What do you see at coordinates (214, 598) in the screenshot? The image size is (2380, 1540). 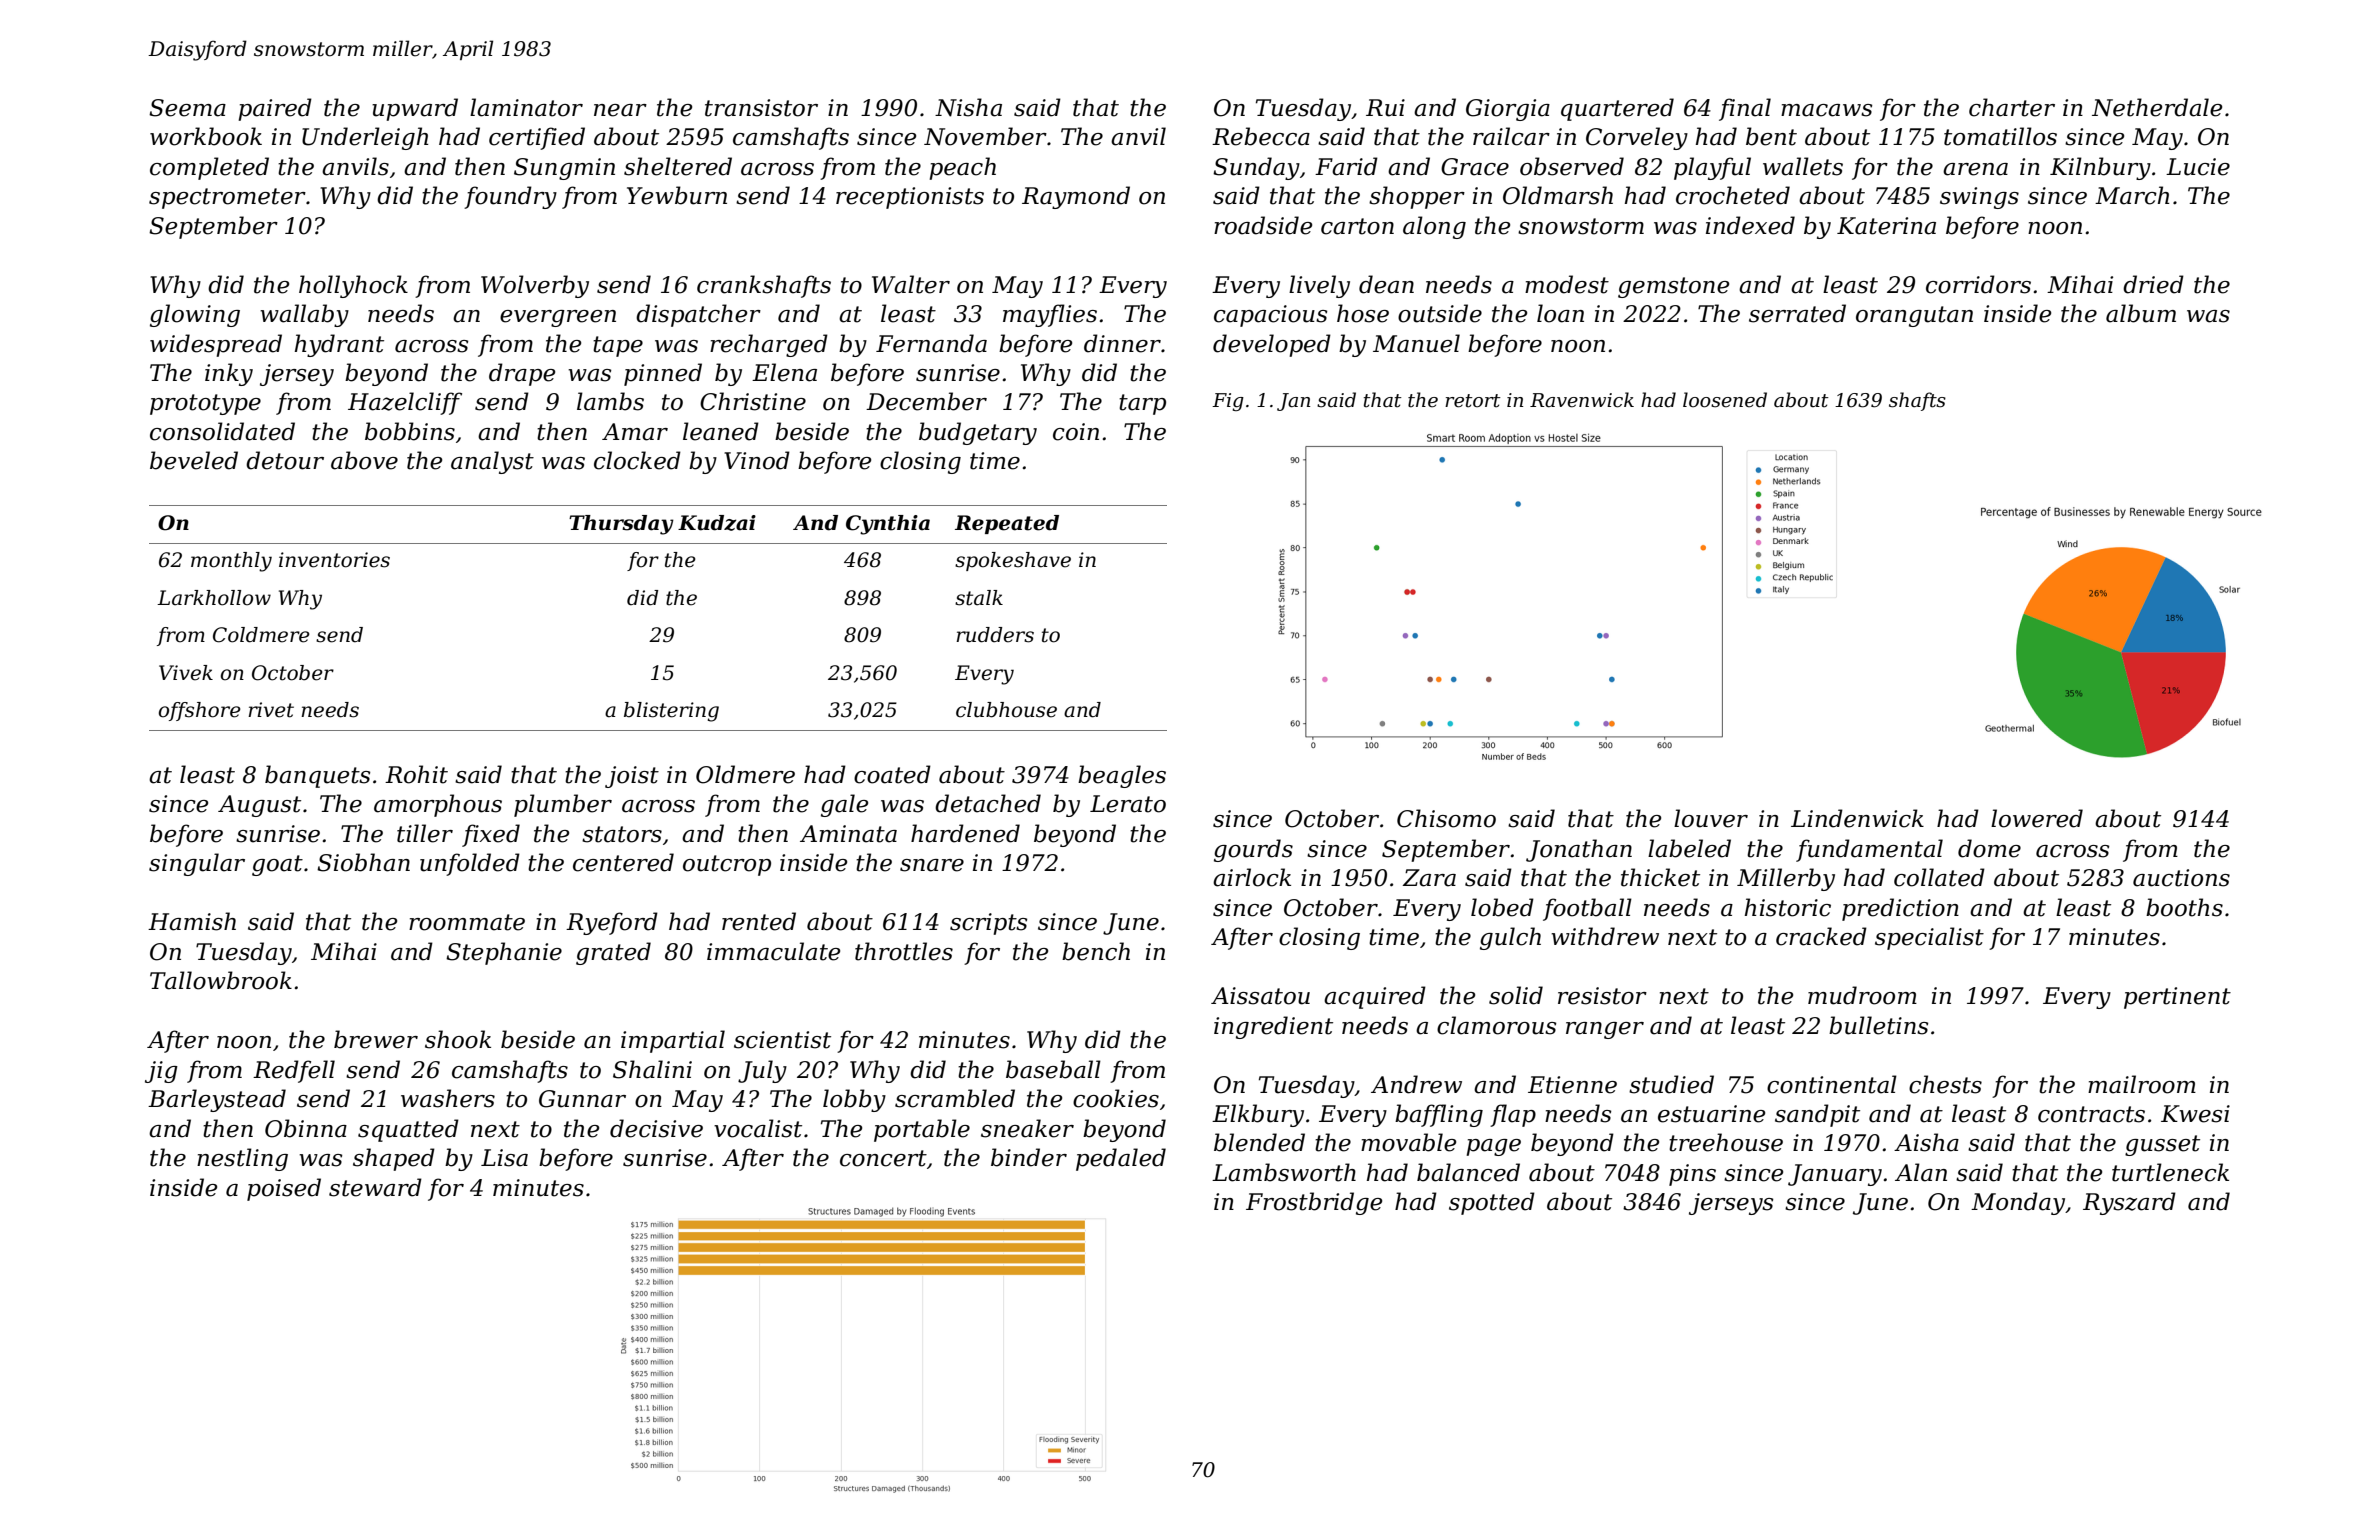 I see `Larkhollow` at bounding box center [214, 598].
